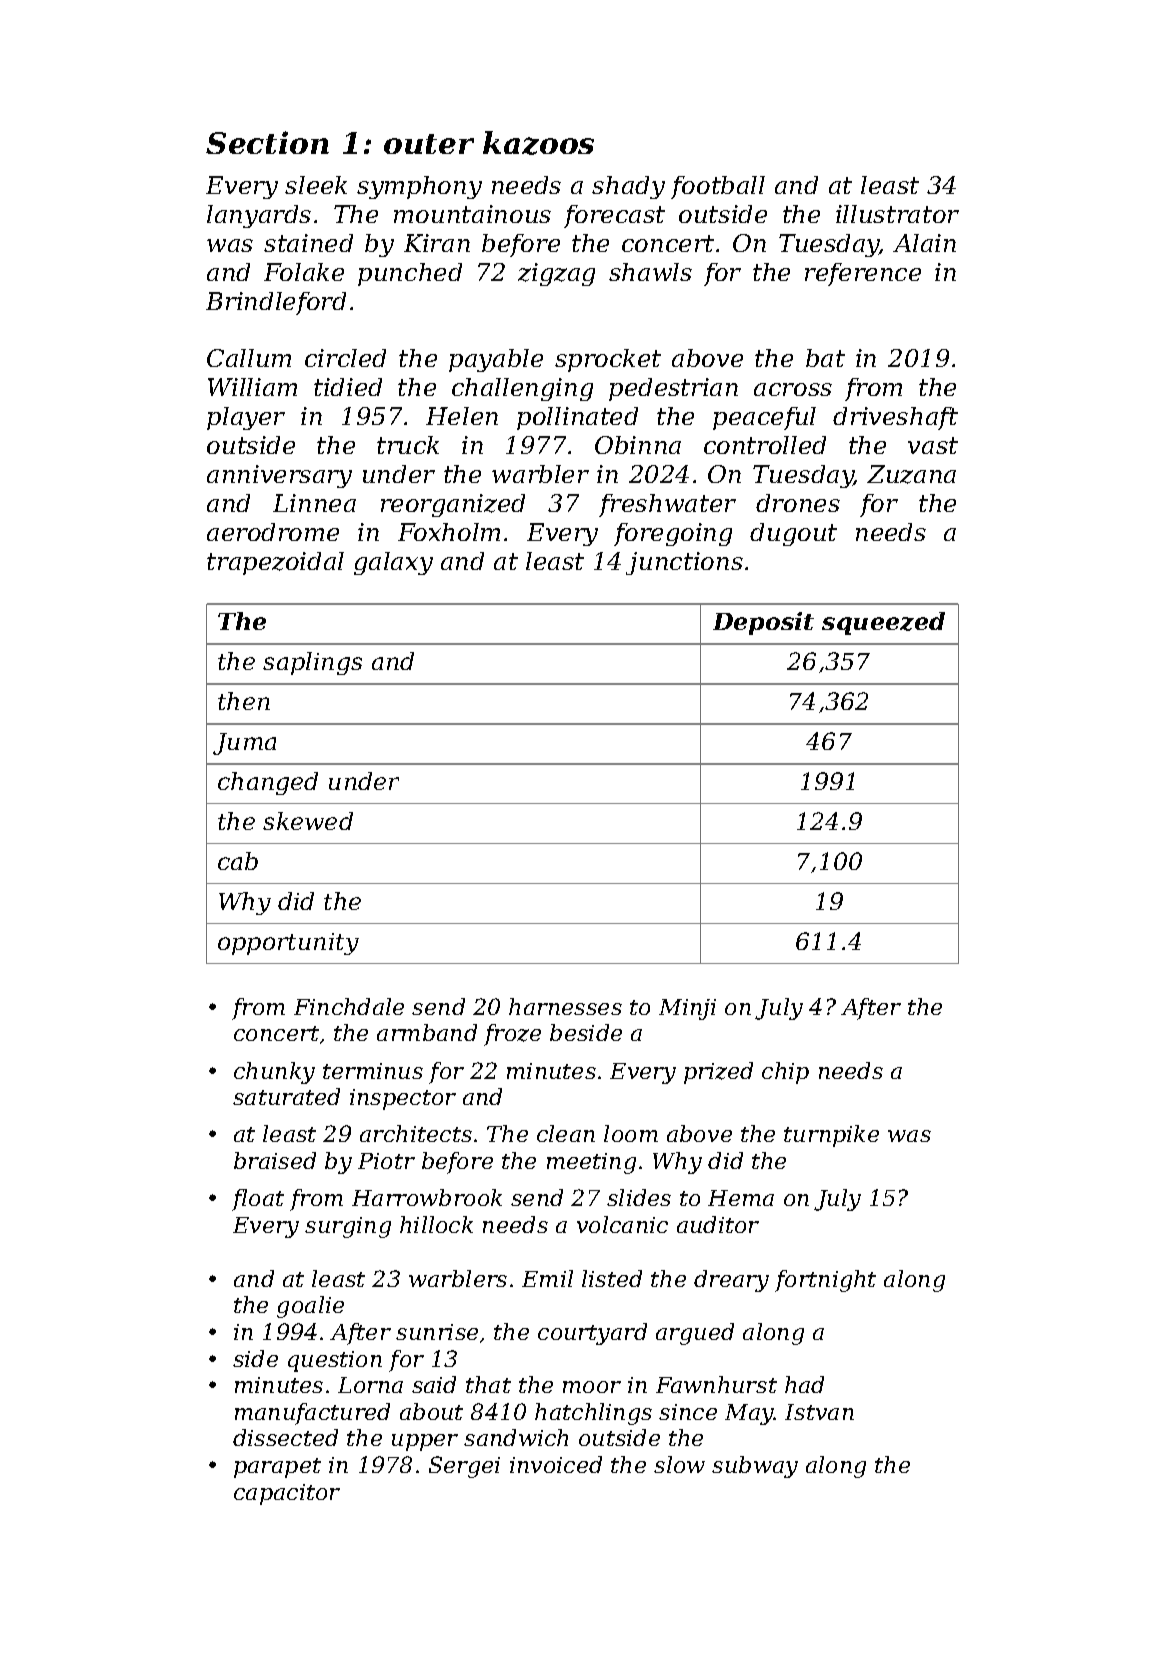  I want to click on football, so click(718, 187).
